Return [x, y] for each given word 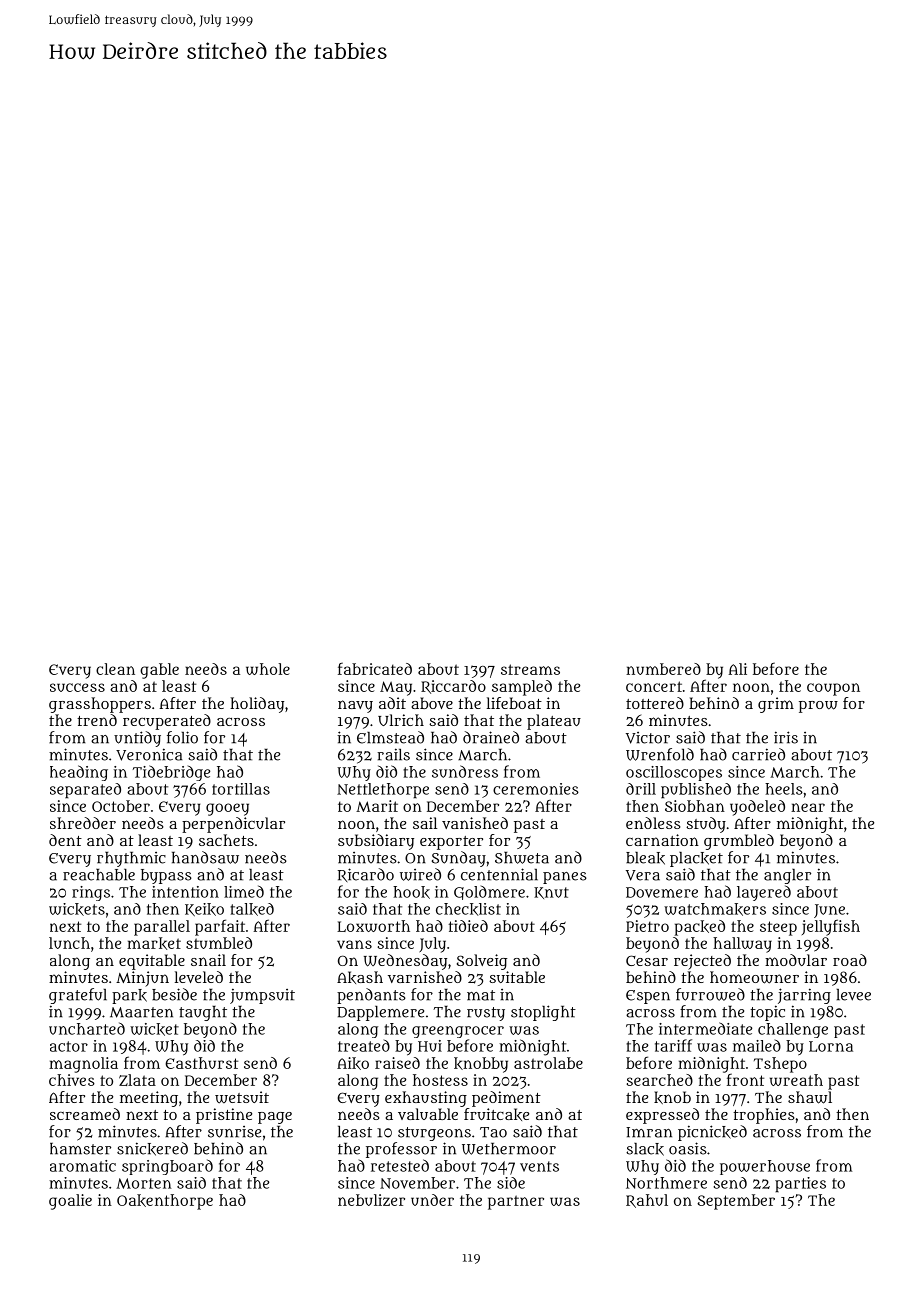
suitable [517, 977]
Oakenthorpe [165, 1202]
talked [252, 909]
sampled [522, 688]
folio [182, 737]
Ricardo [366, 875]
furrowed [710, 994]
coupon [833, 689]
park [129, 996]
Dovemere [662, 892]
